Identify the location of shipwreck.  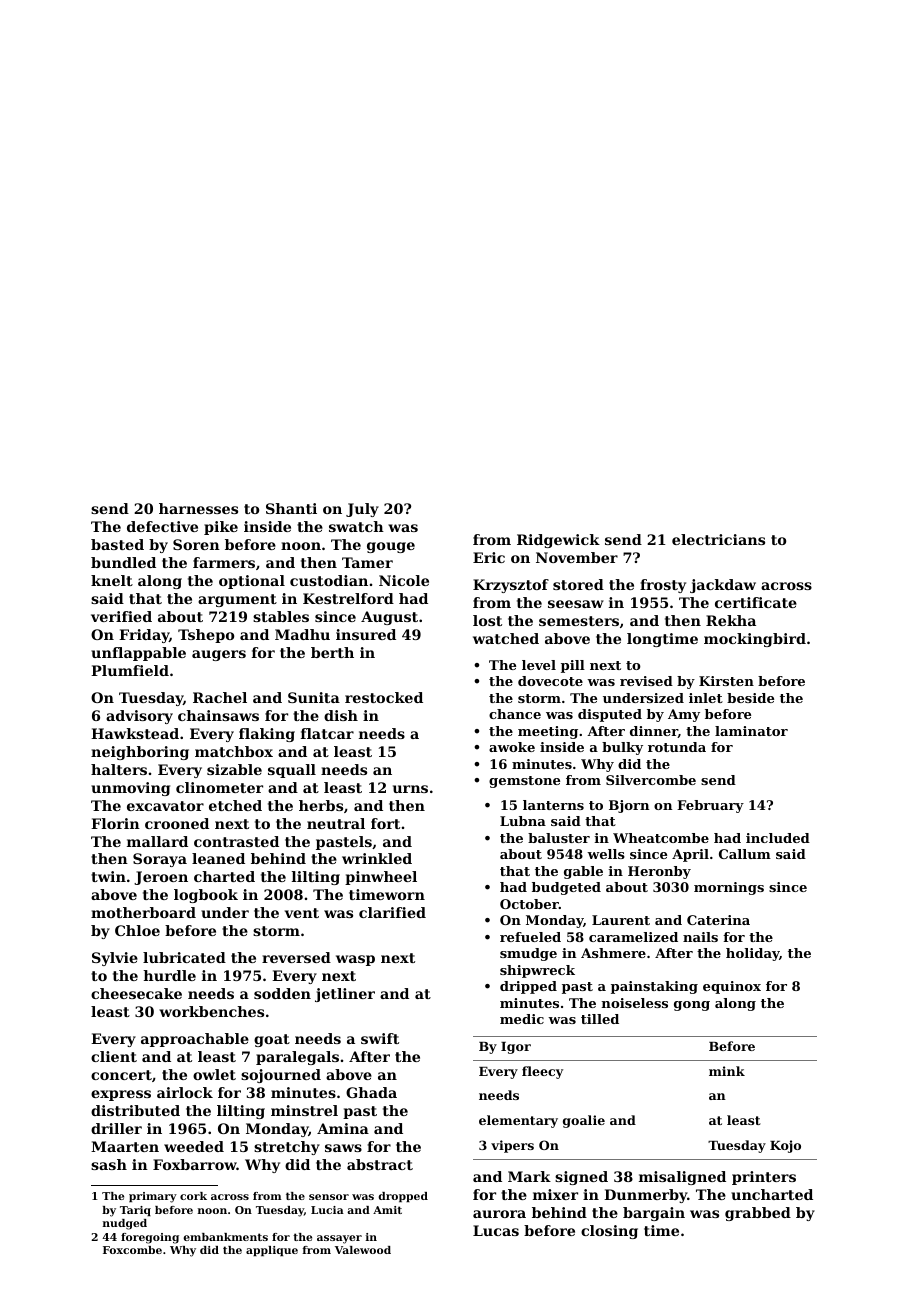
(537, 971).
